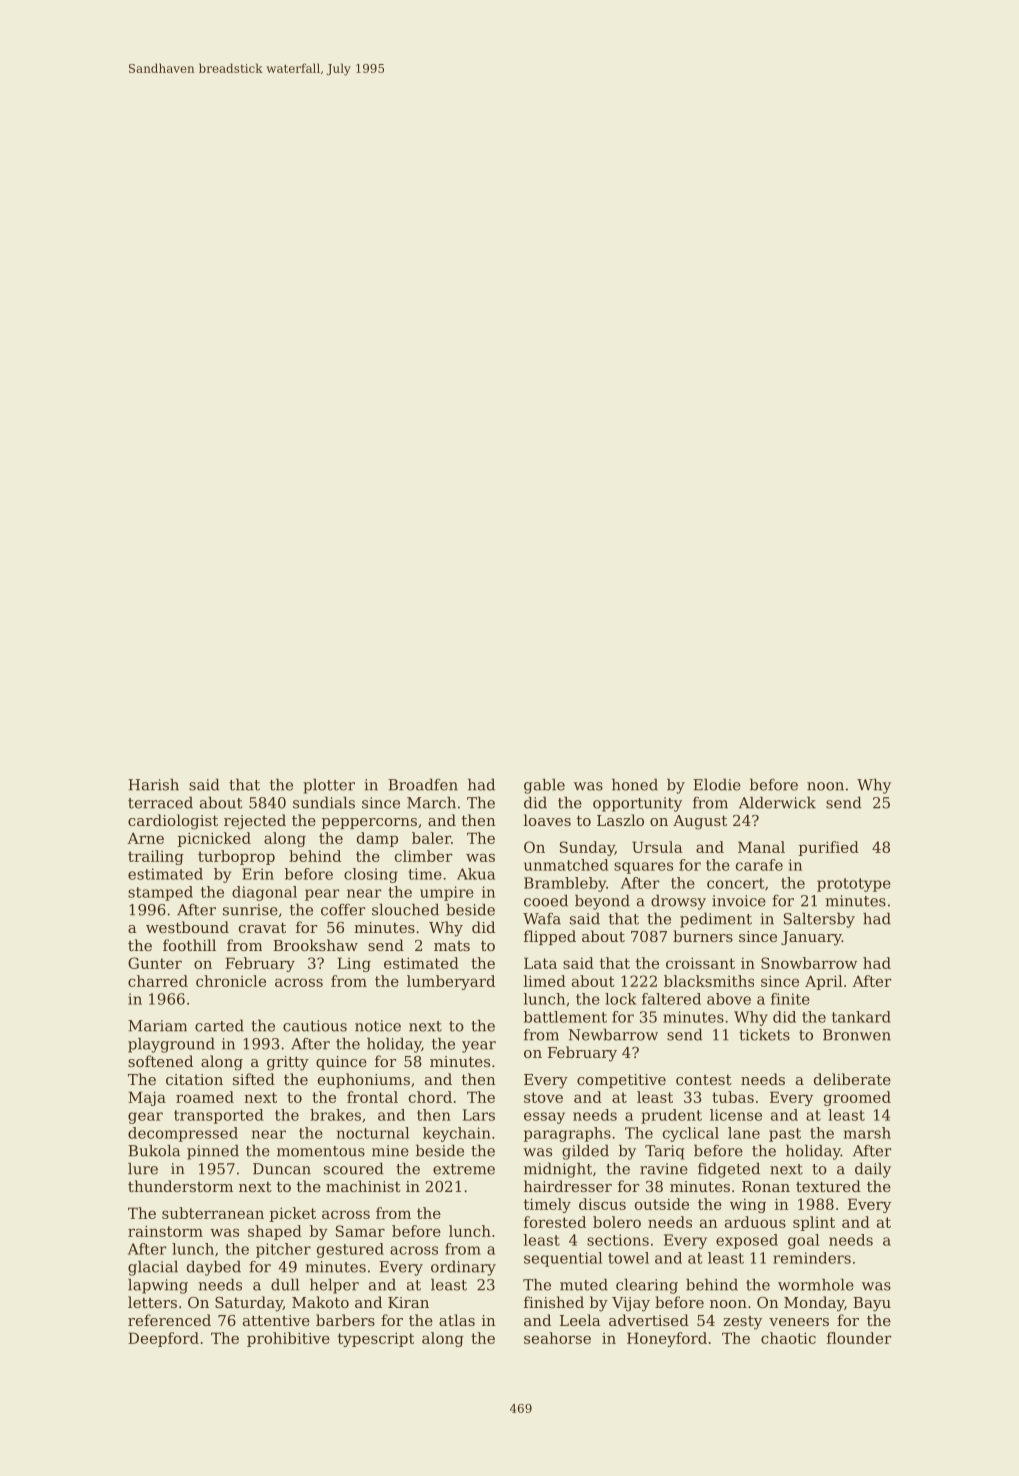  I want to click on Arne, so click(145, 838).
